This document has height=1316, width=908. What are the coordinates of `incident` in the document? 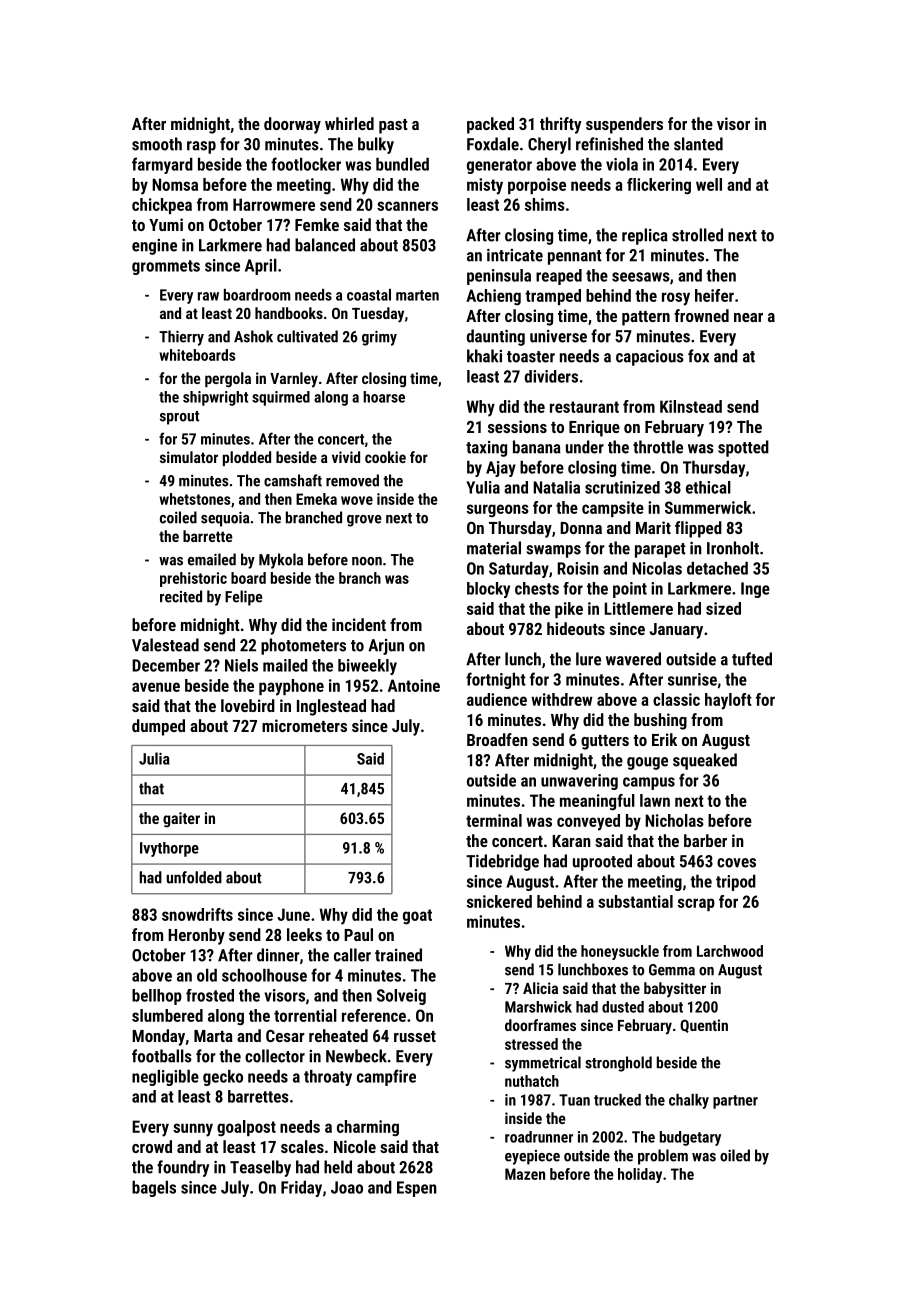 It's located at (359, 624).
